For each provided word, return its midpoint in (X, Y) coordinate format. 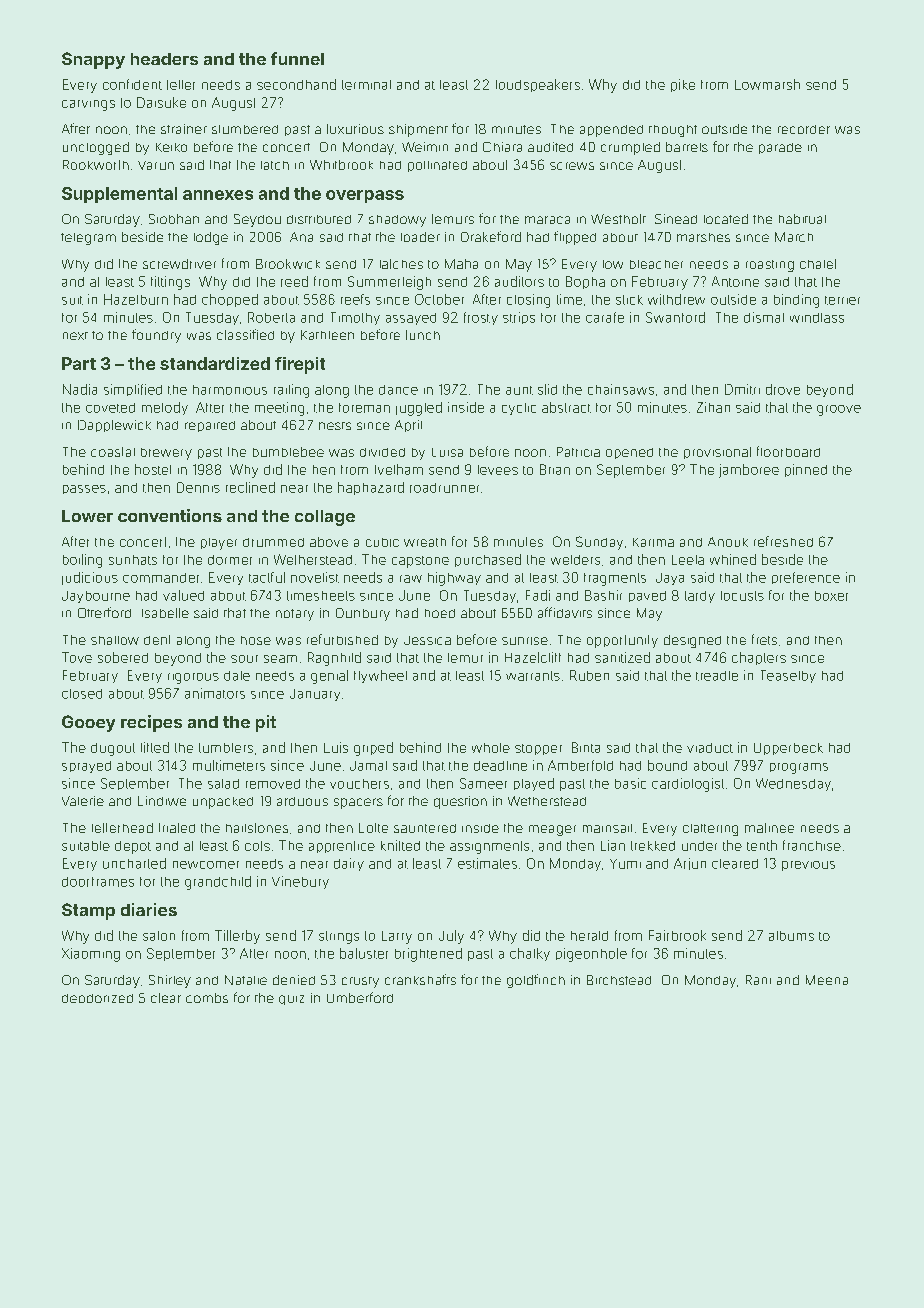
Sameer (483, 783)
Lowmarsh (767, 84)
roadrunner (444, 488)
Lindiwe (162, 801)
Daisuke (161, 102)
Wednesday (793, 784)
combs (207, 998)
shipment (418, 130)
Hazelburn (136, 299)
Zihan (713, 407)
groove (839, 410)
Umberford (360, 997)
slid (547, 389)
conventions (170, 515)
